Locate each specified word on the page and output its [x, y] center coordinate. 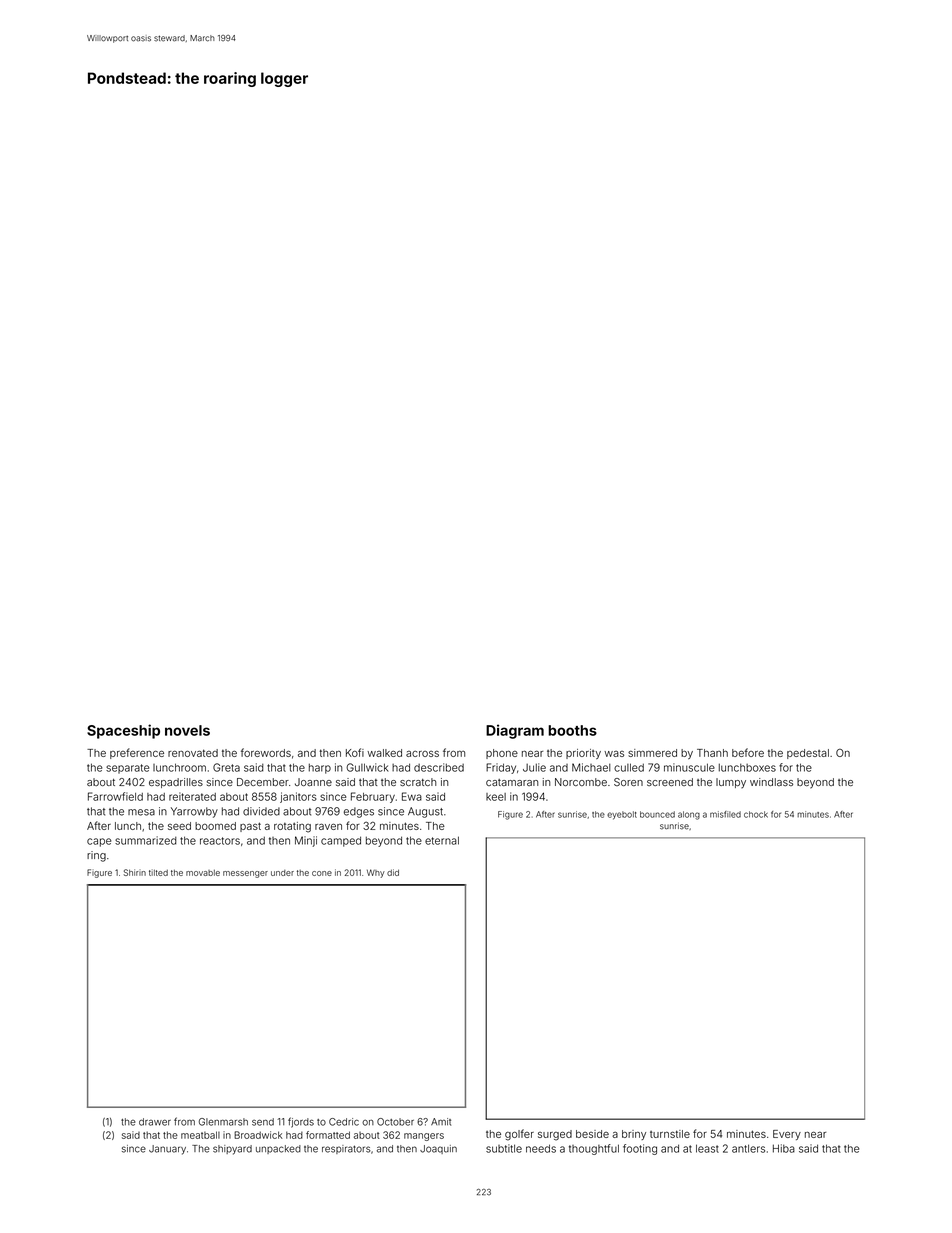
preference [137, 753]
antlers [748, 1148]
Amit [441, 1122]
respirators [346, 1149]
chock [756, 814]
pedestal [808, 754]
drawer [155, 1122]
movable [203, 873]
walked [384, 753]
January [167, 1150]
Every [787, 1135]
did [393, 872]
